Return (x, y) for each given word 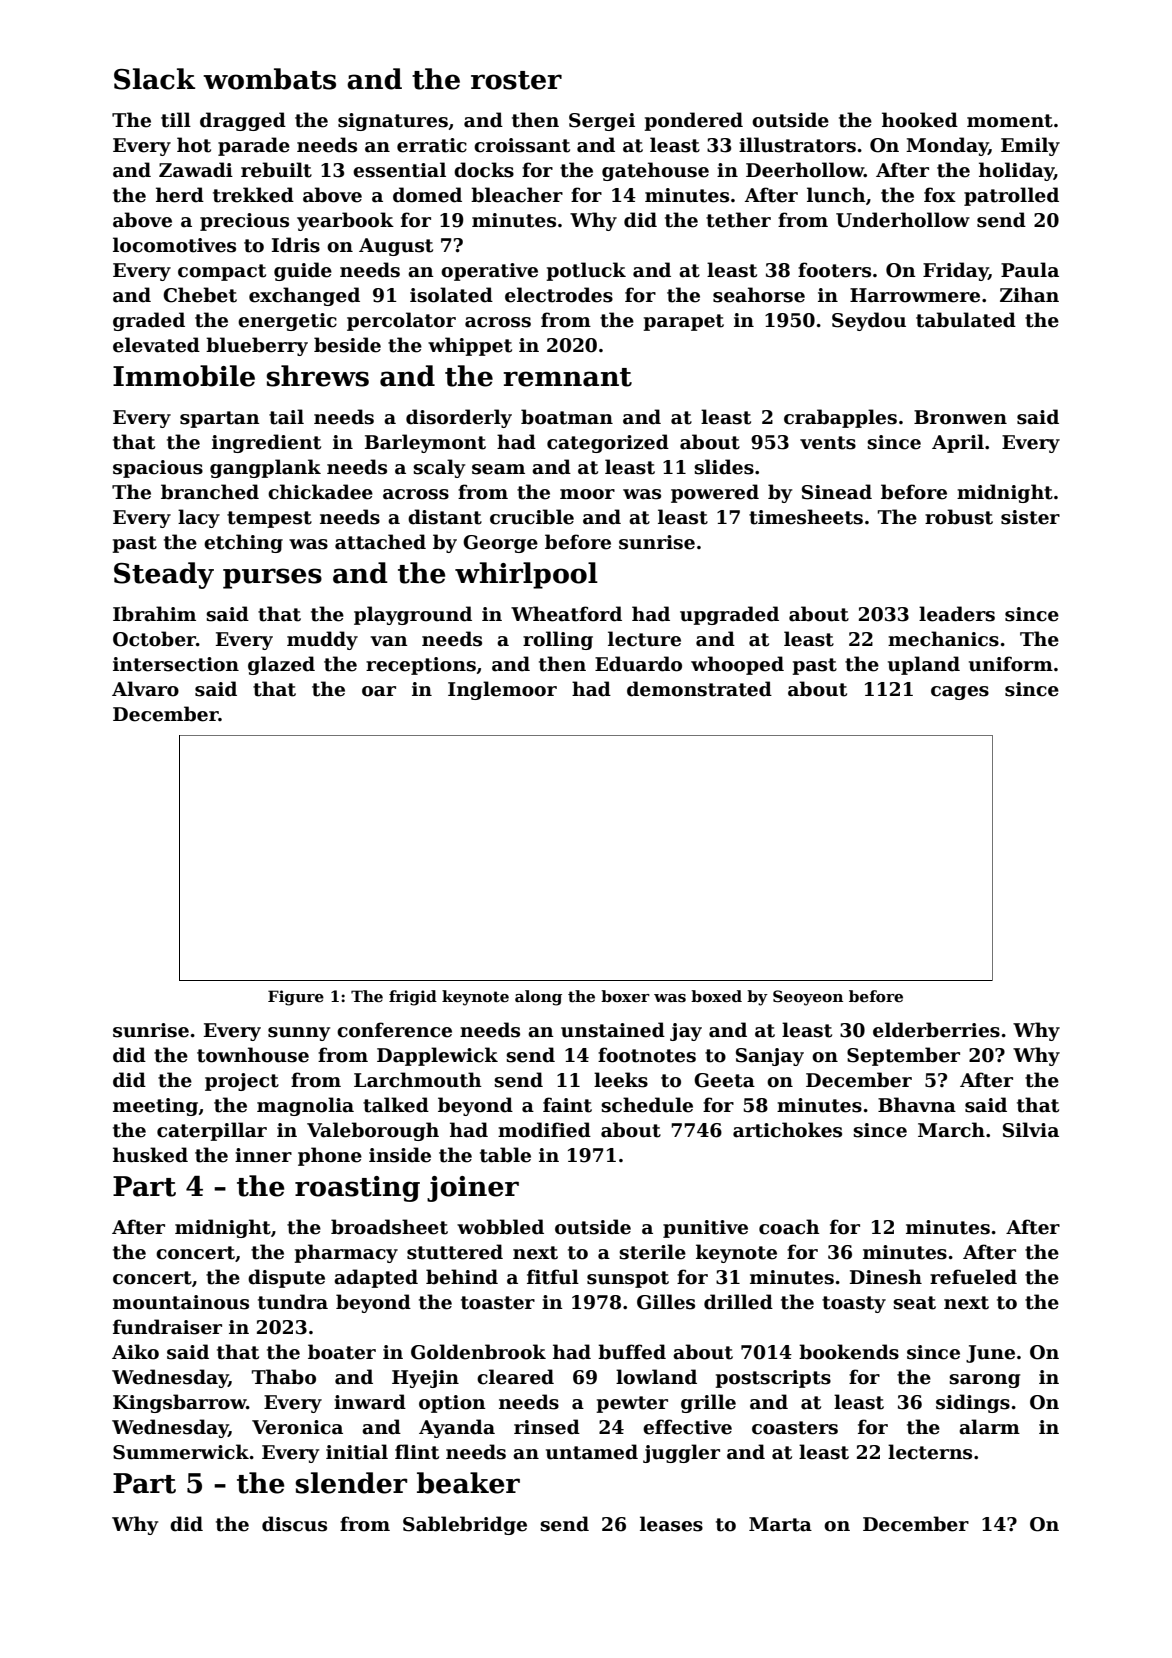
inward (370, 1402)
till (176, 120)
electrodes (559, 295)
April (958, 443)
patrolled (1011, 196)
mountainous (181, 1302)
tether (738, 220)
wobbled (500, 1227)
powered (715, 493)
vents (828, 443)
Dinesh (886, 1277)
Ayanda (457, 1428)
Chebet (200, 295)
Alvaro (145, 689)
